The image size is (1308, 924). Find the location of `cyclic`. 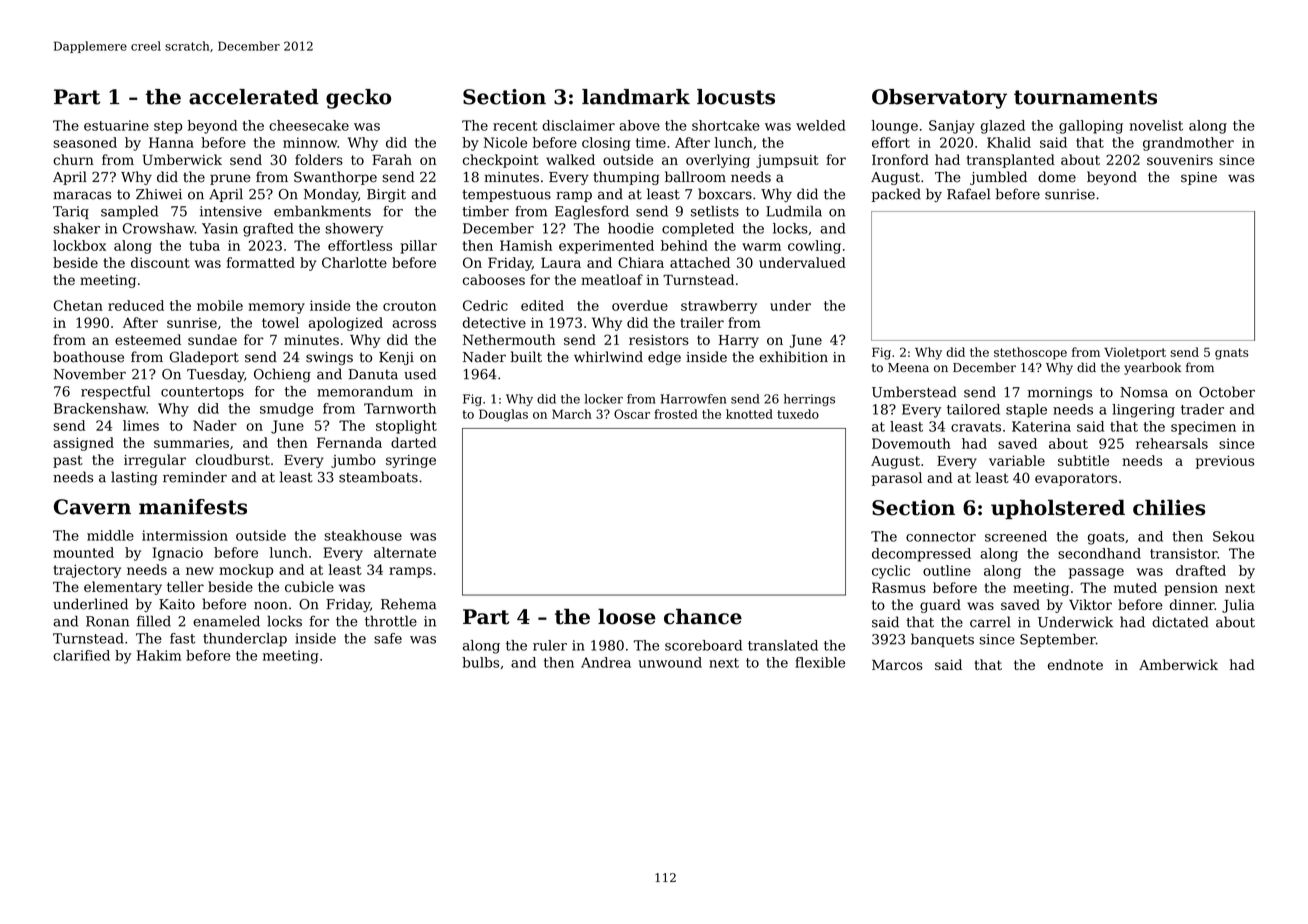

cyclic is located at coordinates (891, 572).
